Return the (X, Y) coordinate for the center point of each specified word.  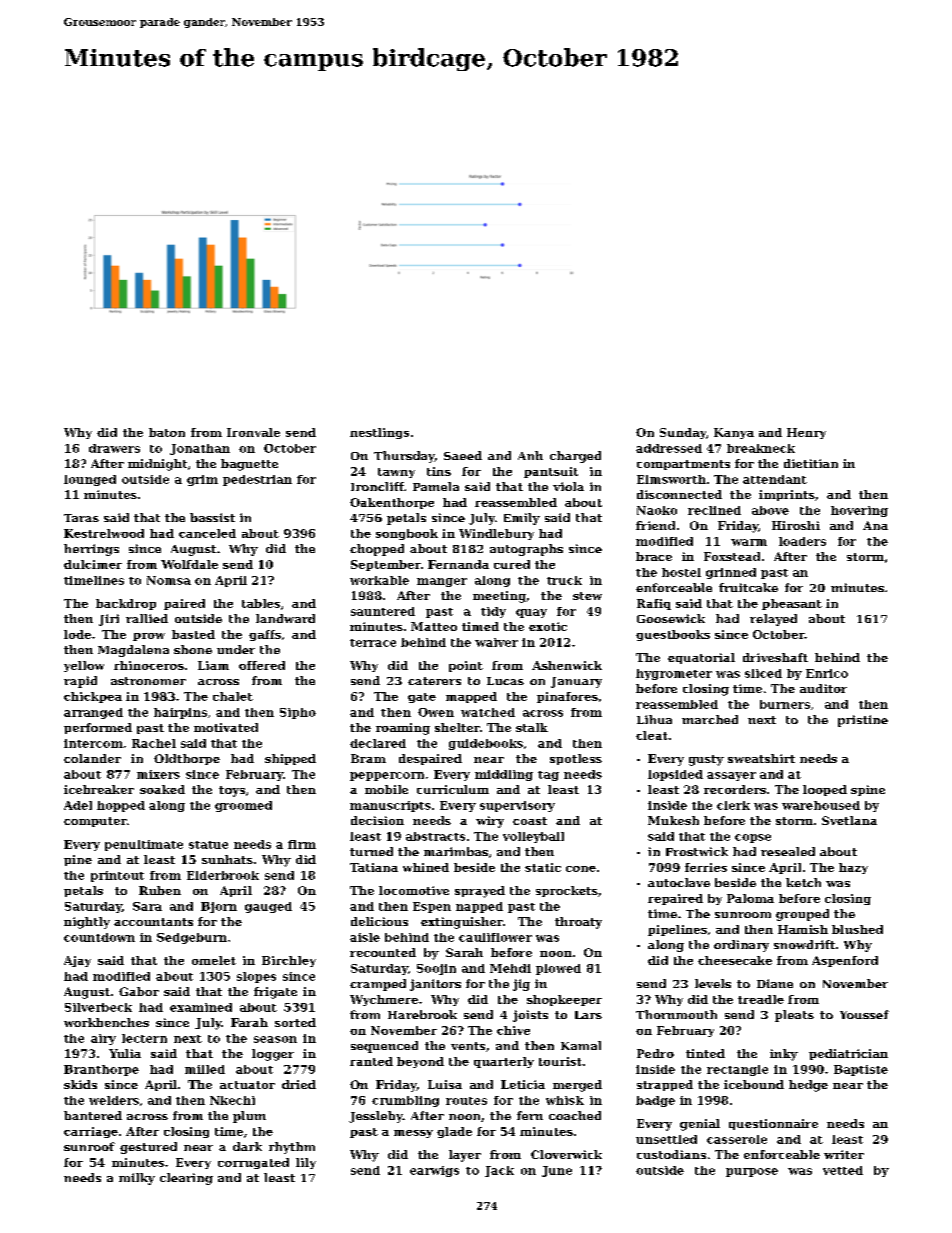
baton (167, 432)
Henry (806, 433)
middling (504, 775)
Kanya (734, 433)
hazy (853, 868)
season (275, 1039)
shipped (290, 759)
